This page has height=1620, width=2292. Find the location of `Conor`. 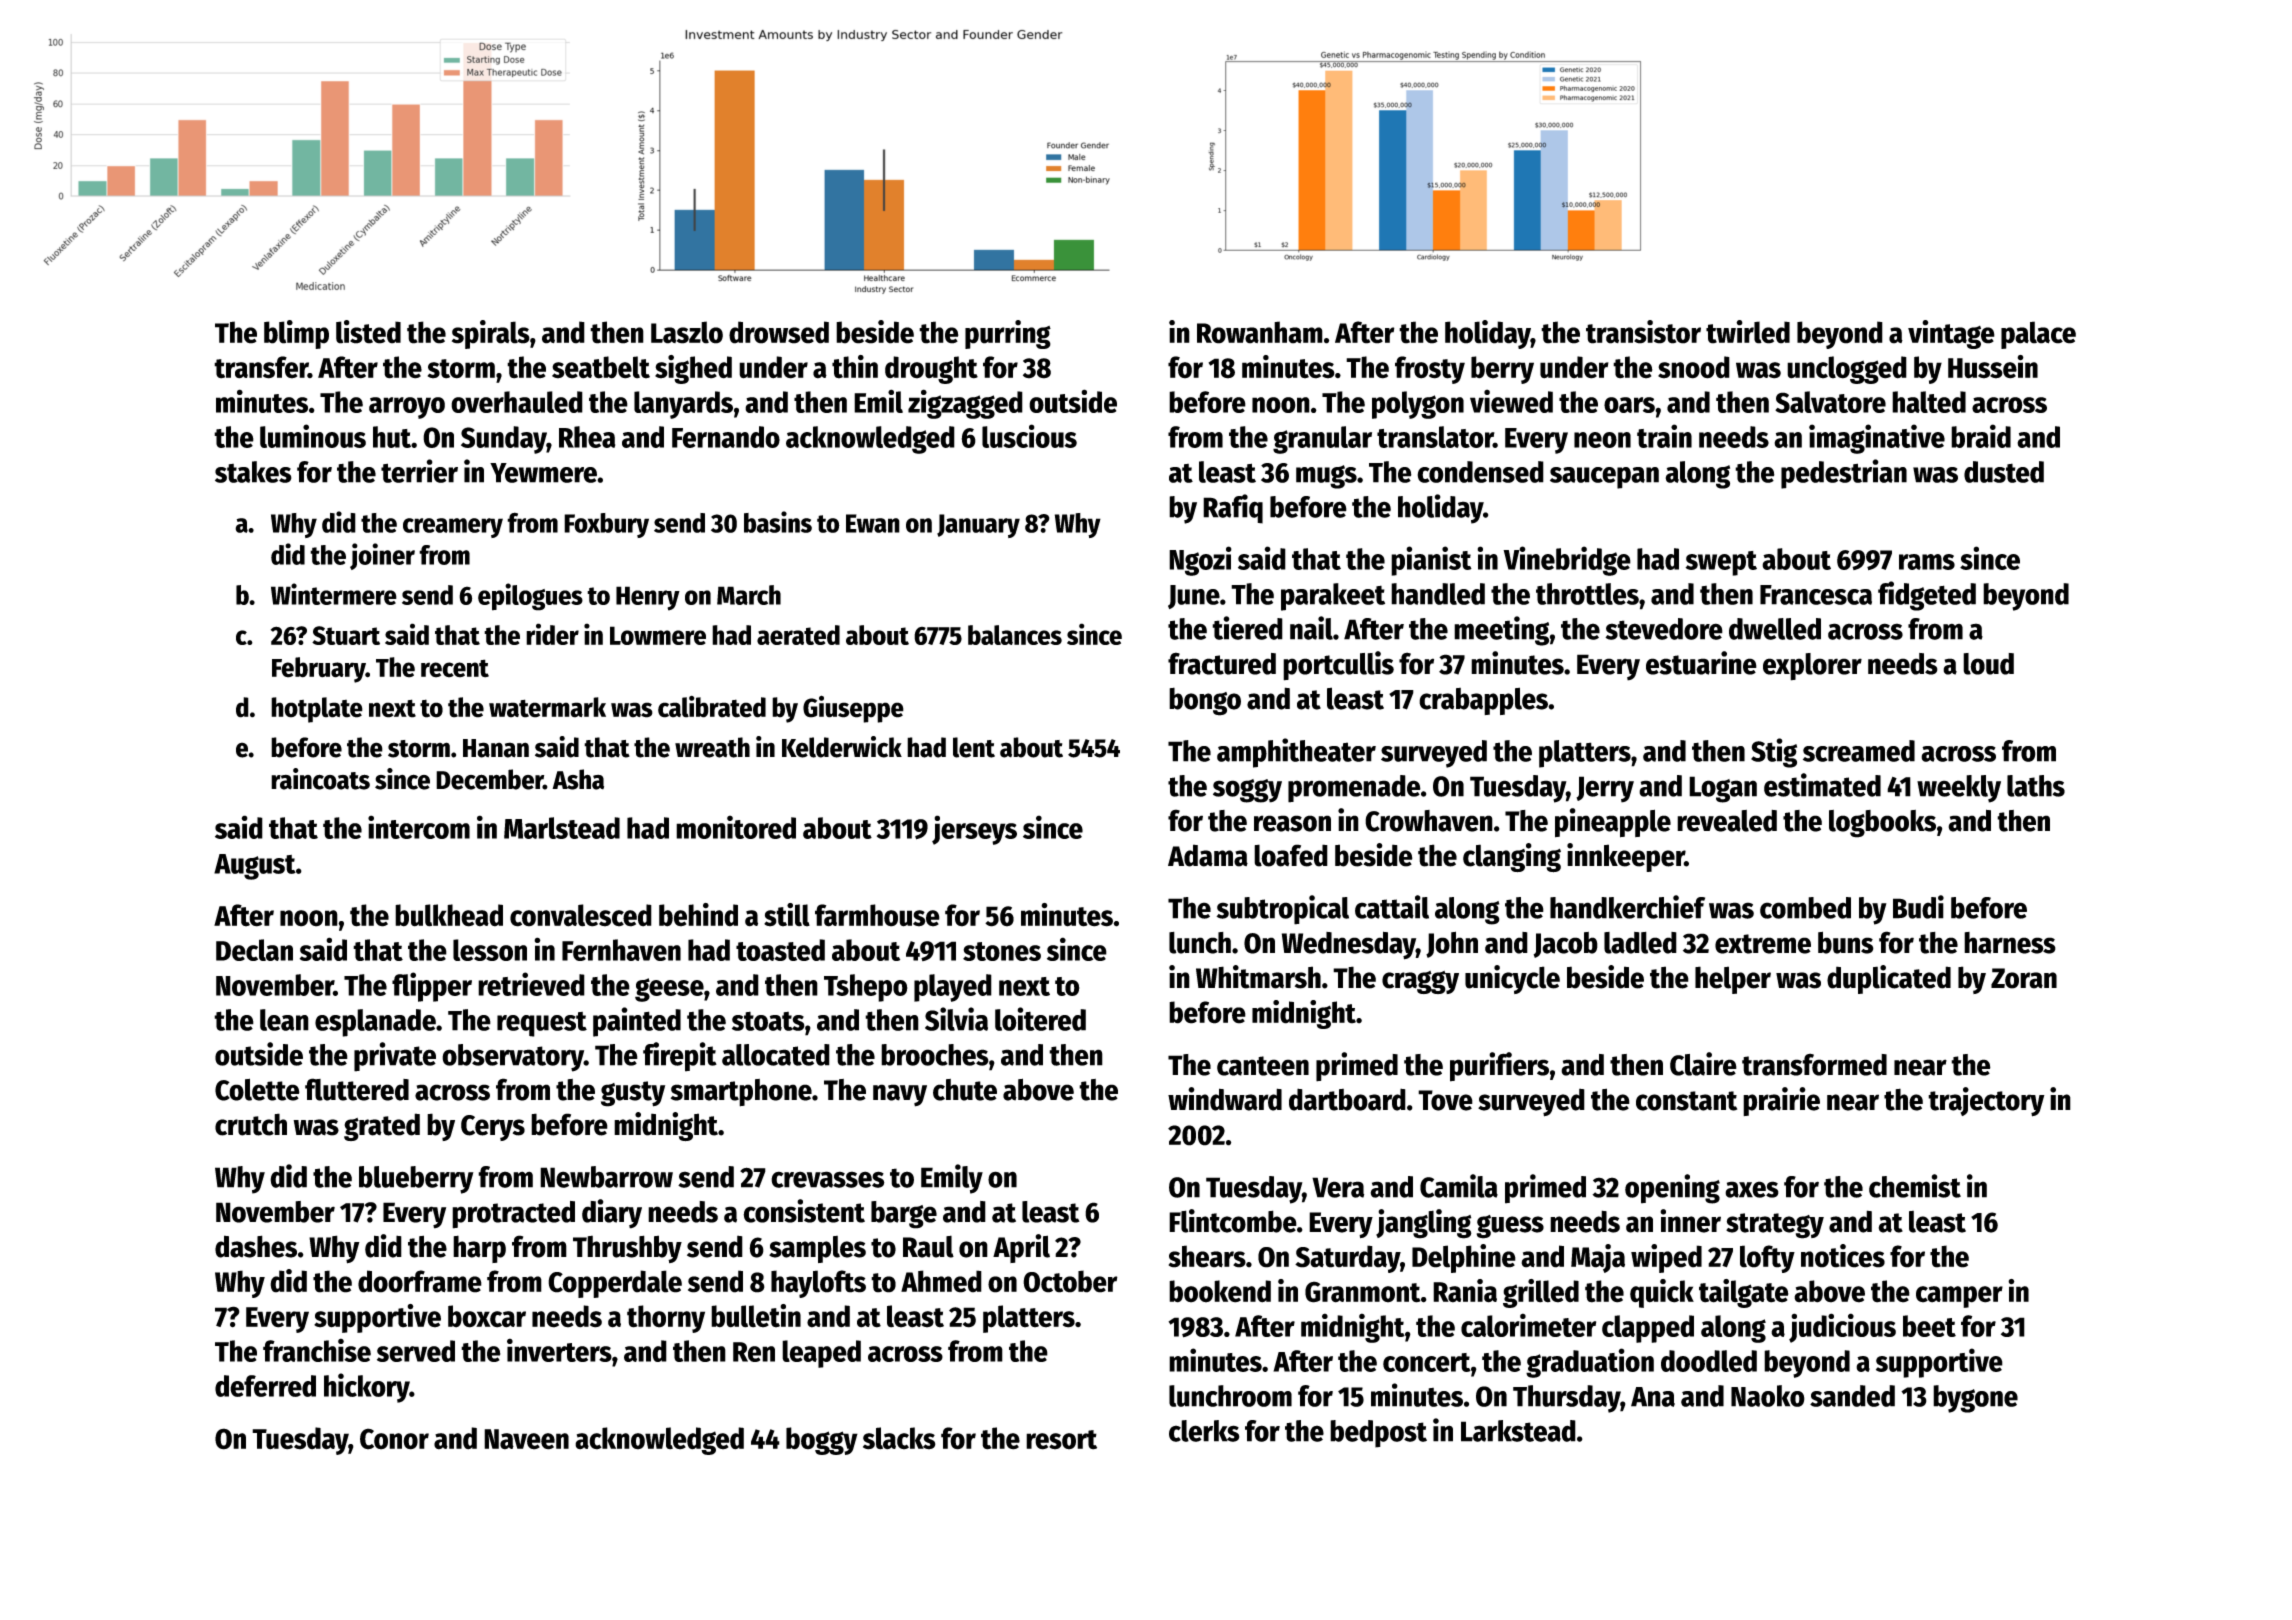

Conor is located at coordinates (394, 1439).
